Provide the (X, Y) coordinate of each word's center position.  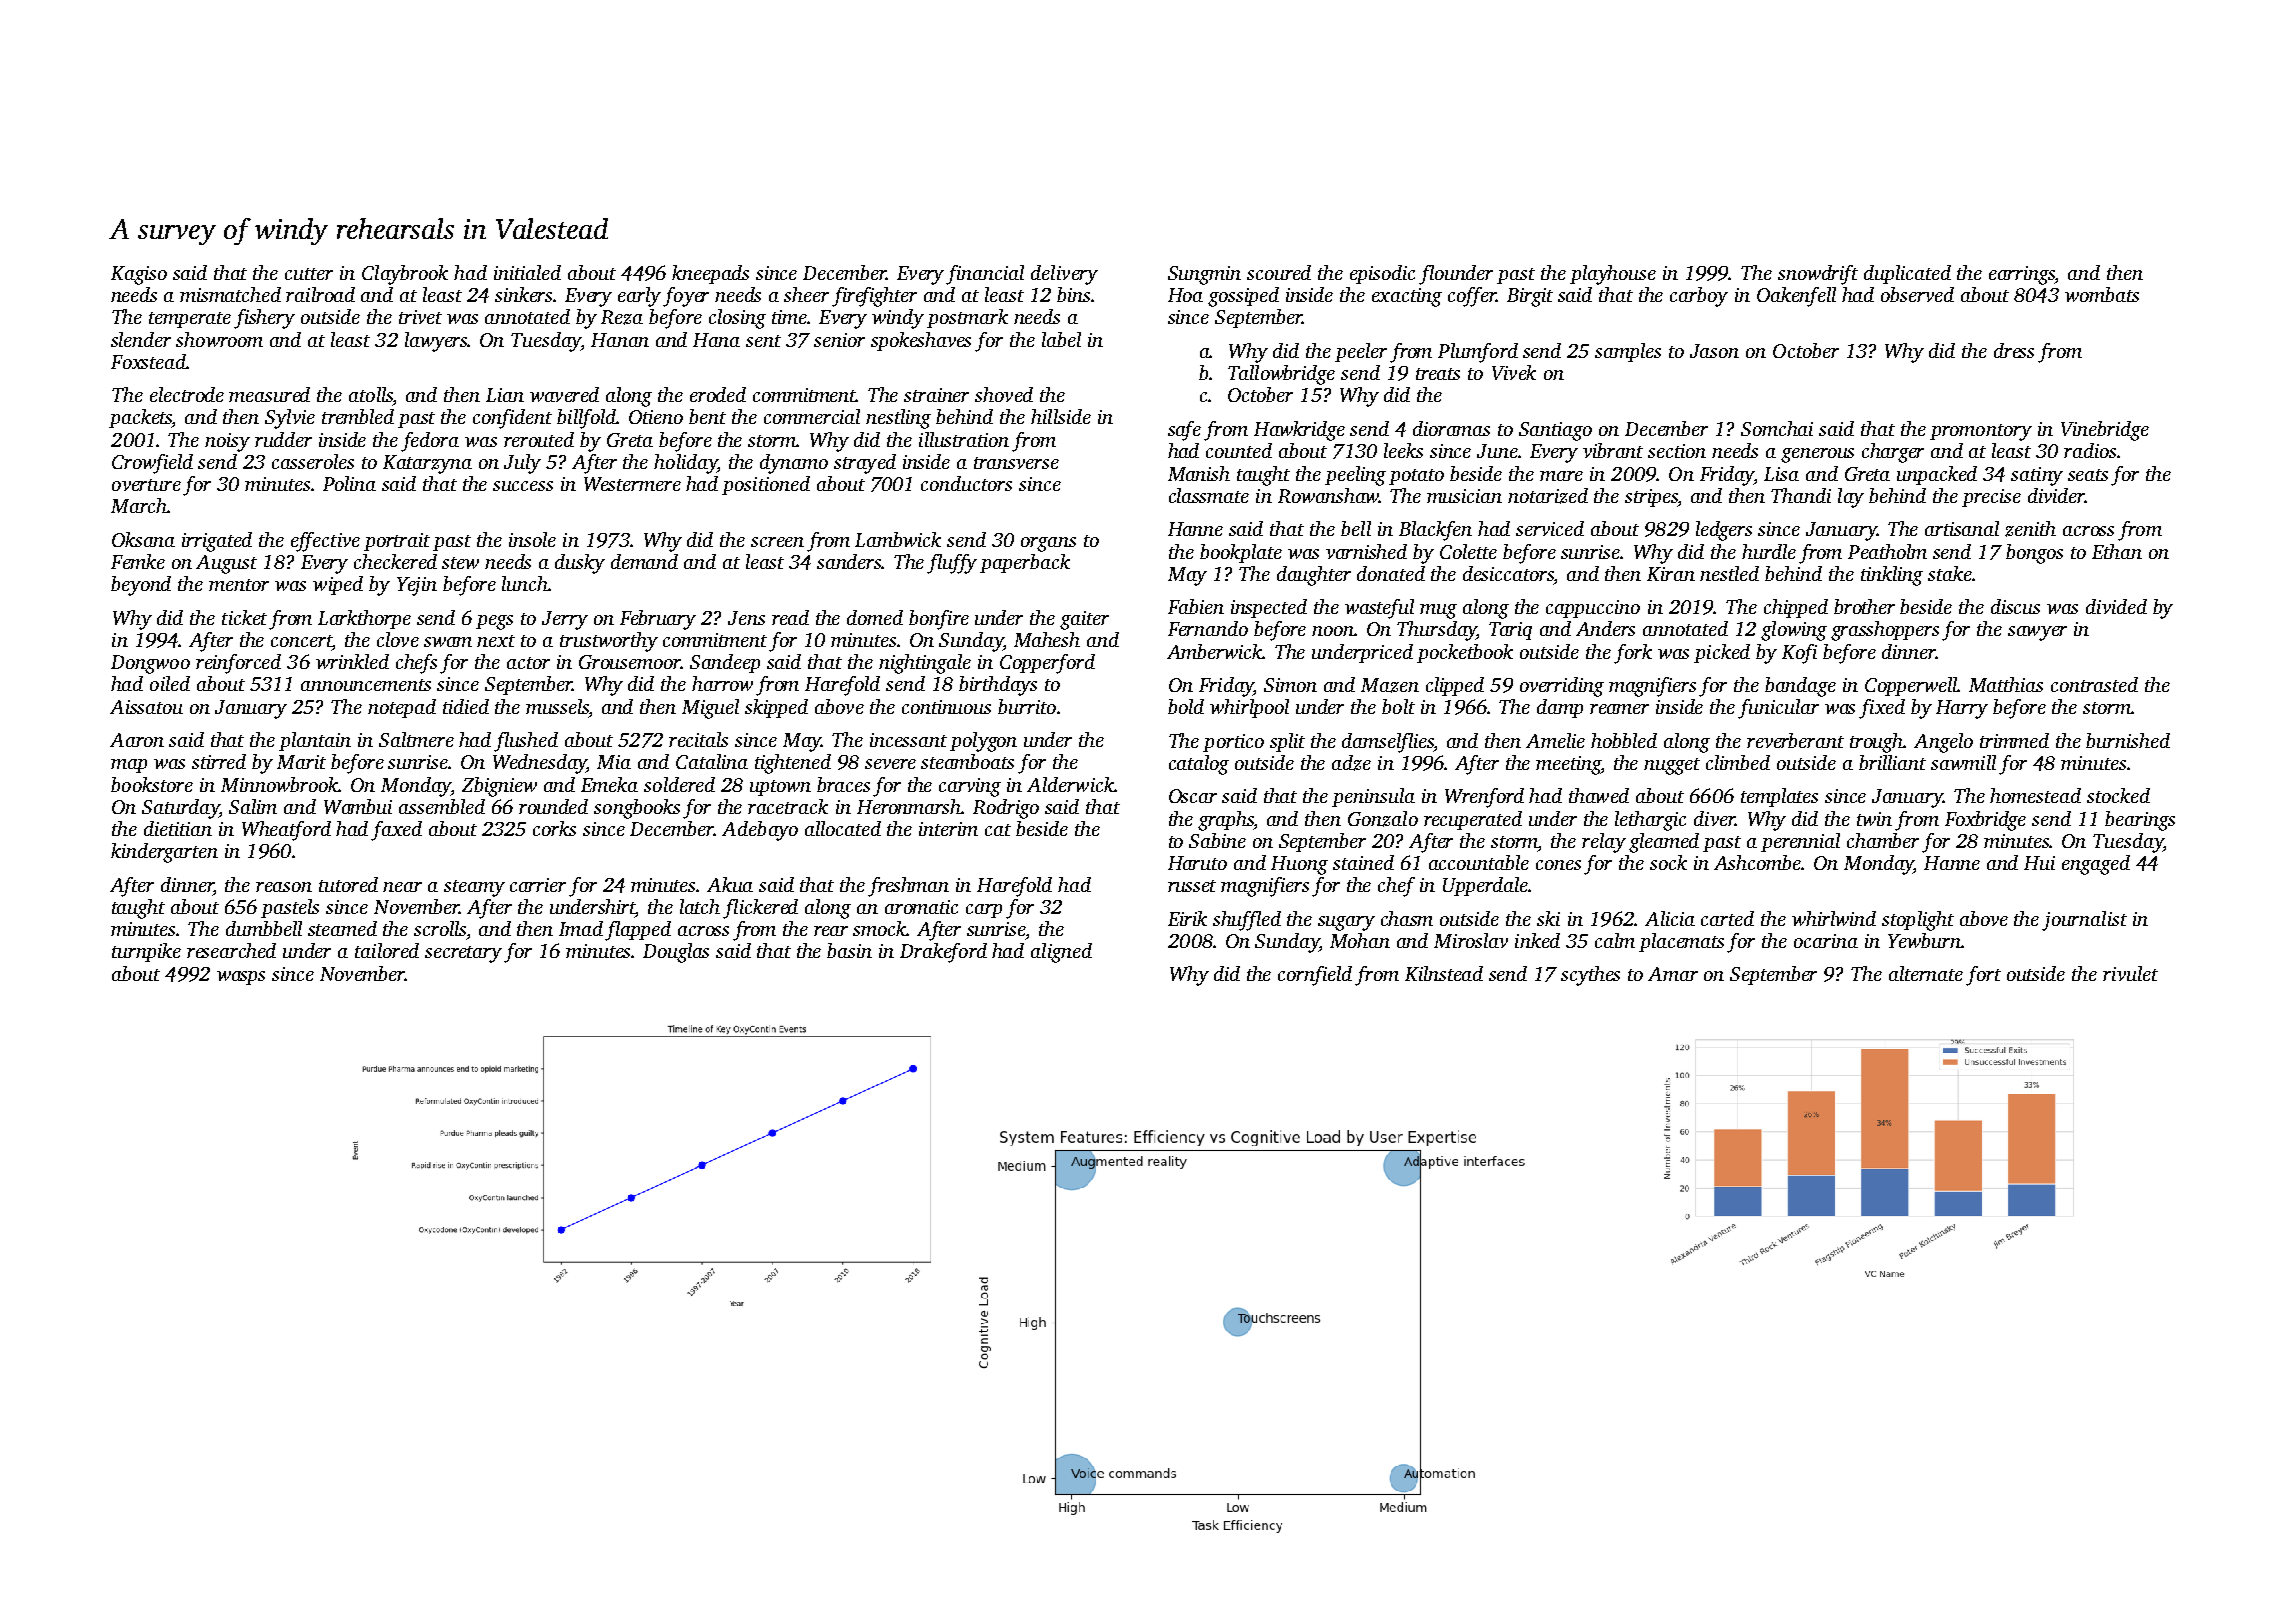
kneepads (710, 274)
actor (528, 663)
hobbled (1624, 740)
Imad (581, 928)
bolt (1398, 706)
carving (970, 787)
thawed (1599, 795)
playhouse (1613, 275)
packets (141, 418)
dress (2014, 350)
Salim (253, 806)
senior (839, 340)
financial (985, 275)
